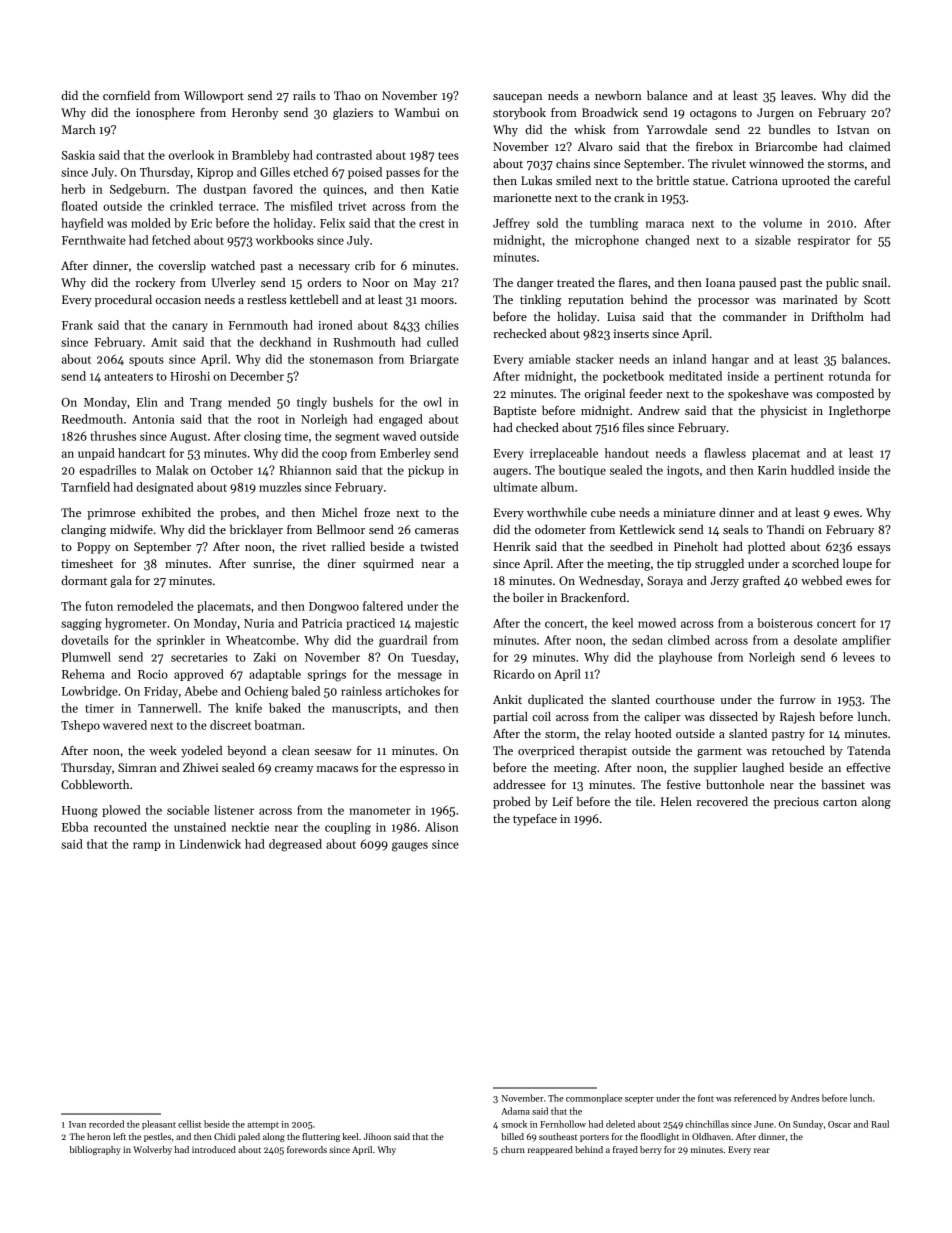  What do you see at coordinates (874, 282) in the screenshot?
I see `snail` at bounding box center [874, 282].
